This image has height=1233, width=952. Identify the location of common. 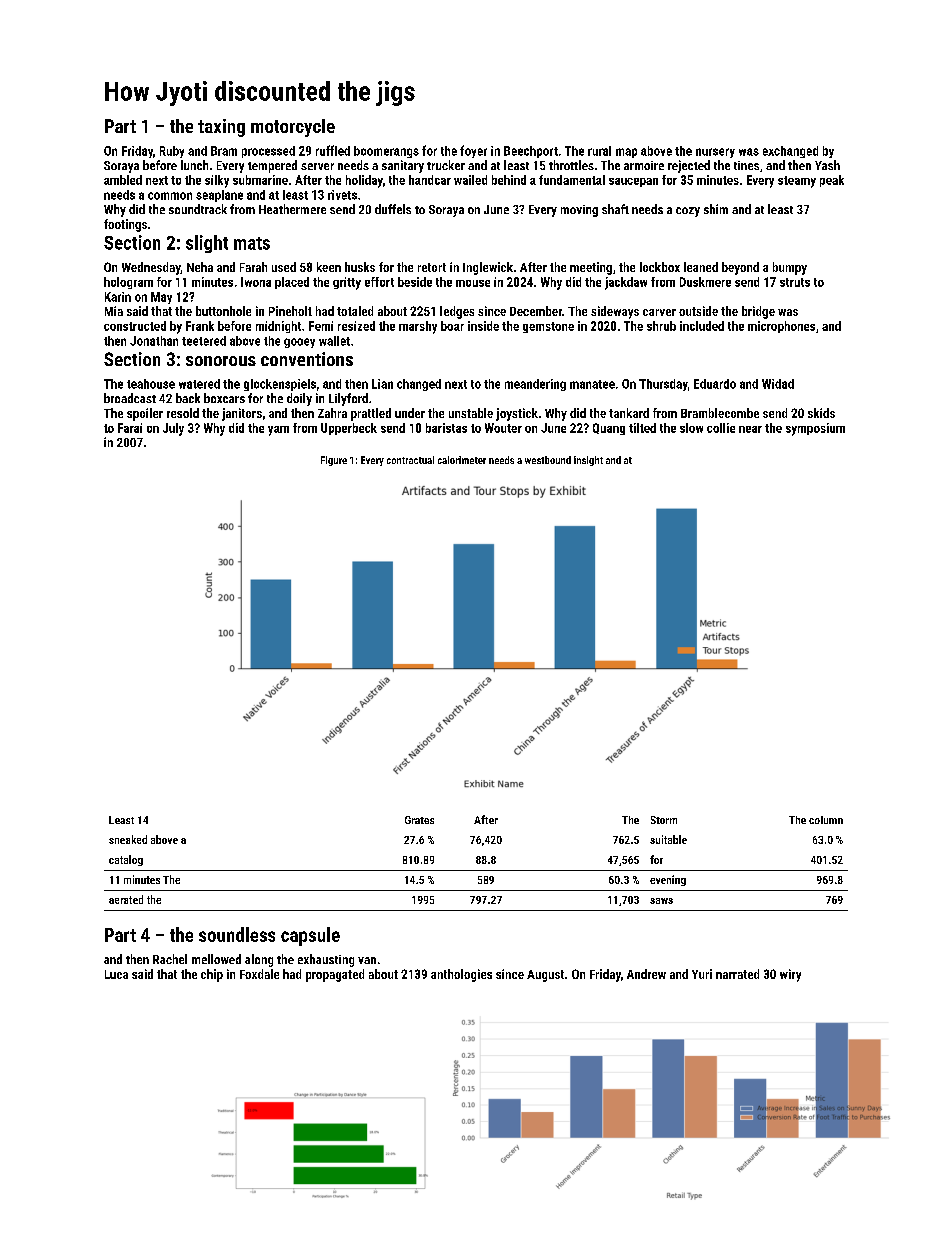
(170, 196).
